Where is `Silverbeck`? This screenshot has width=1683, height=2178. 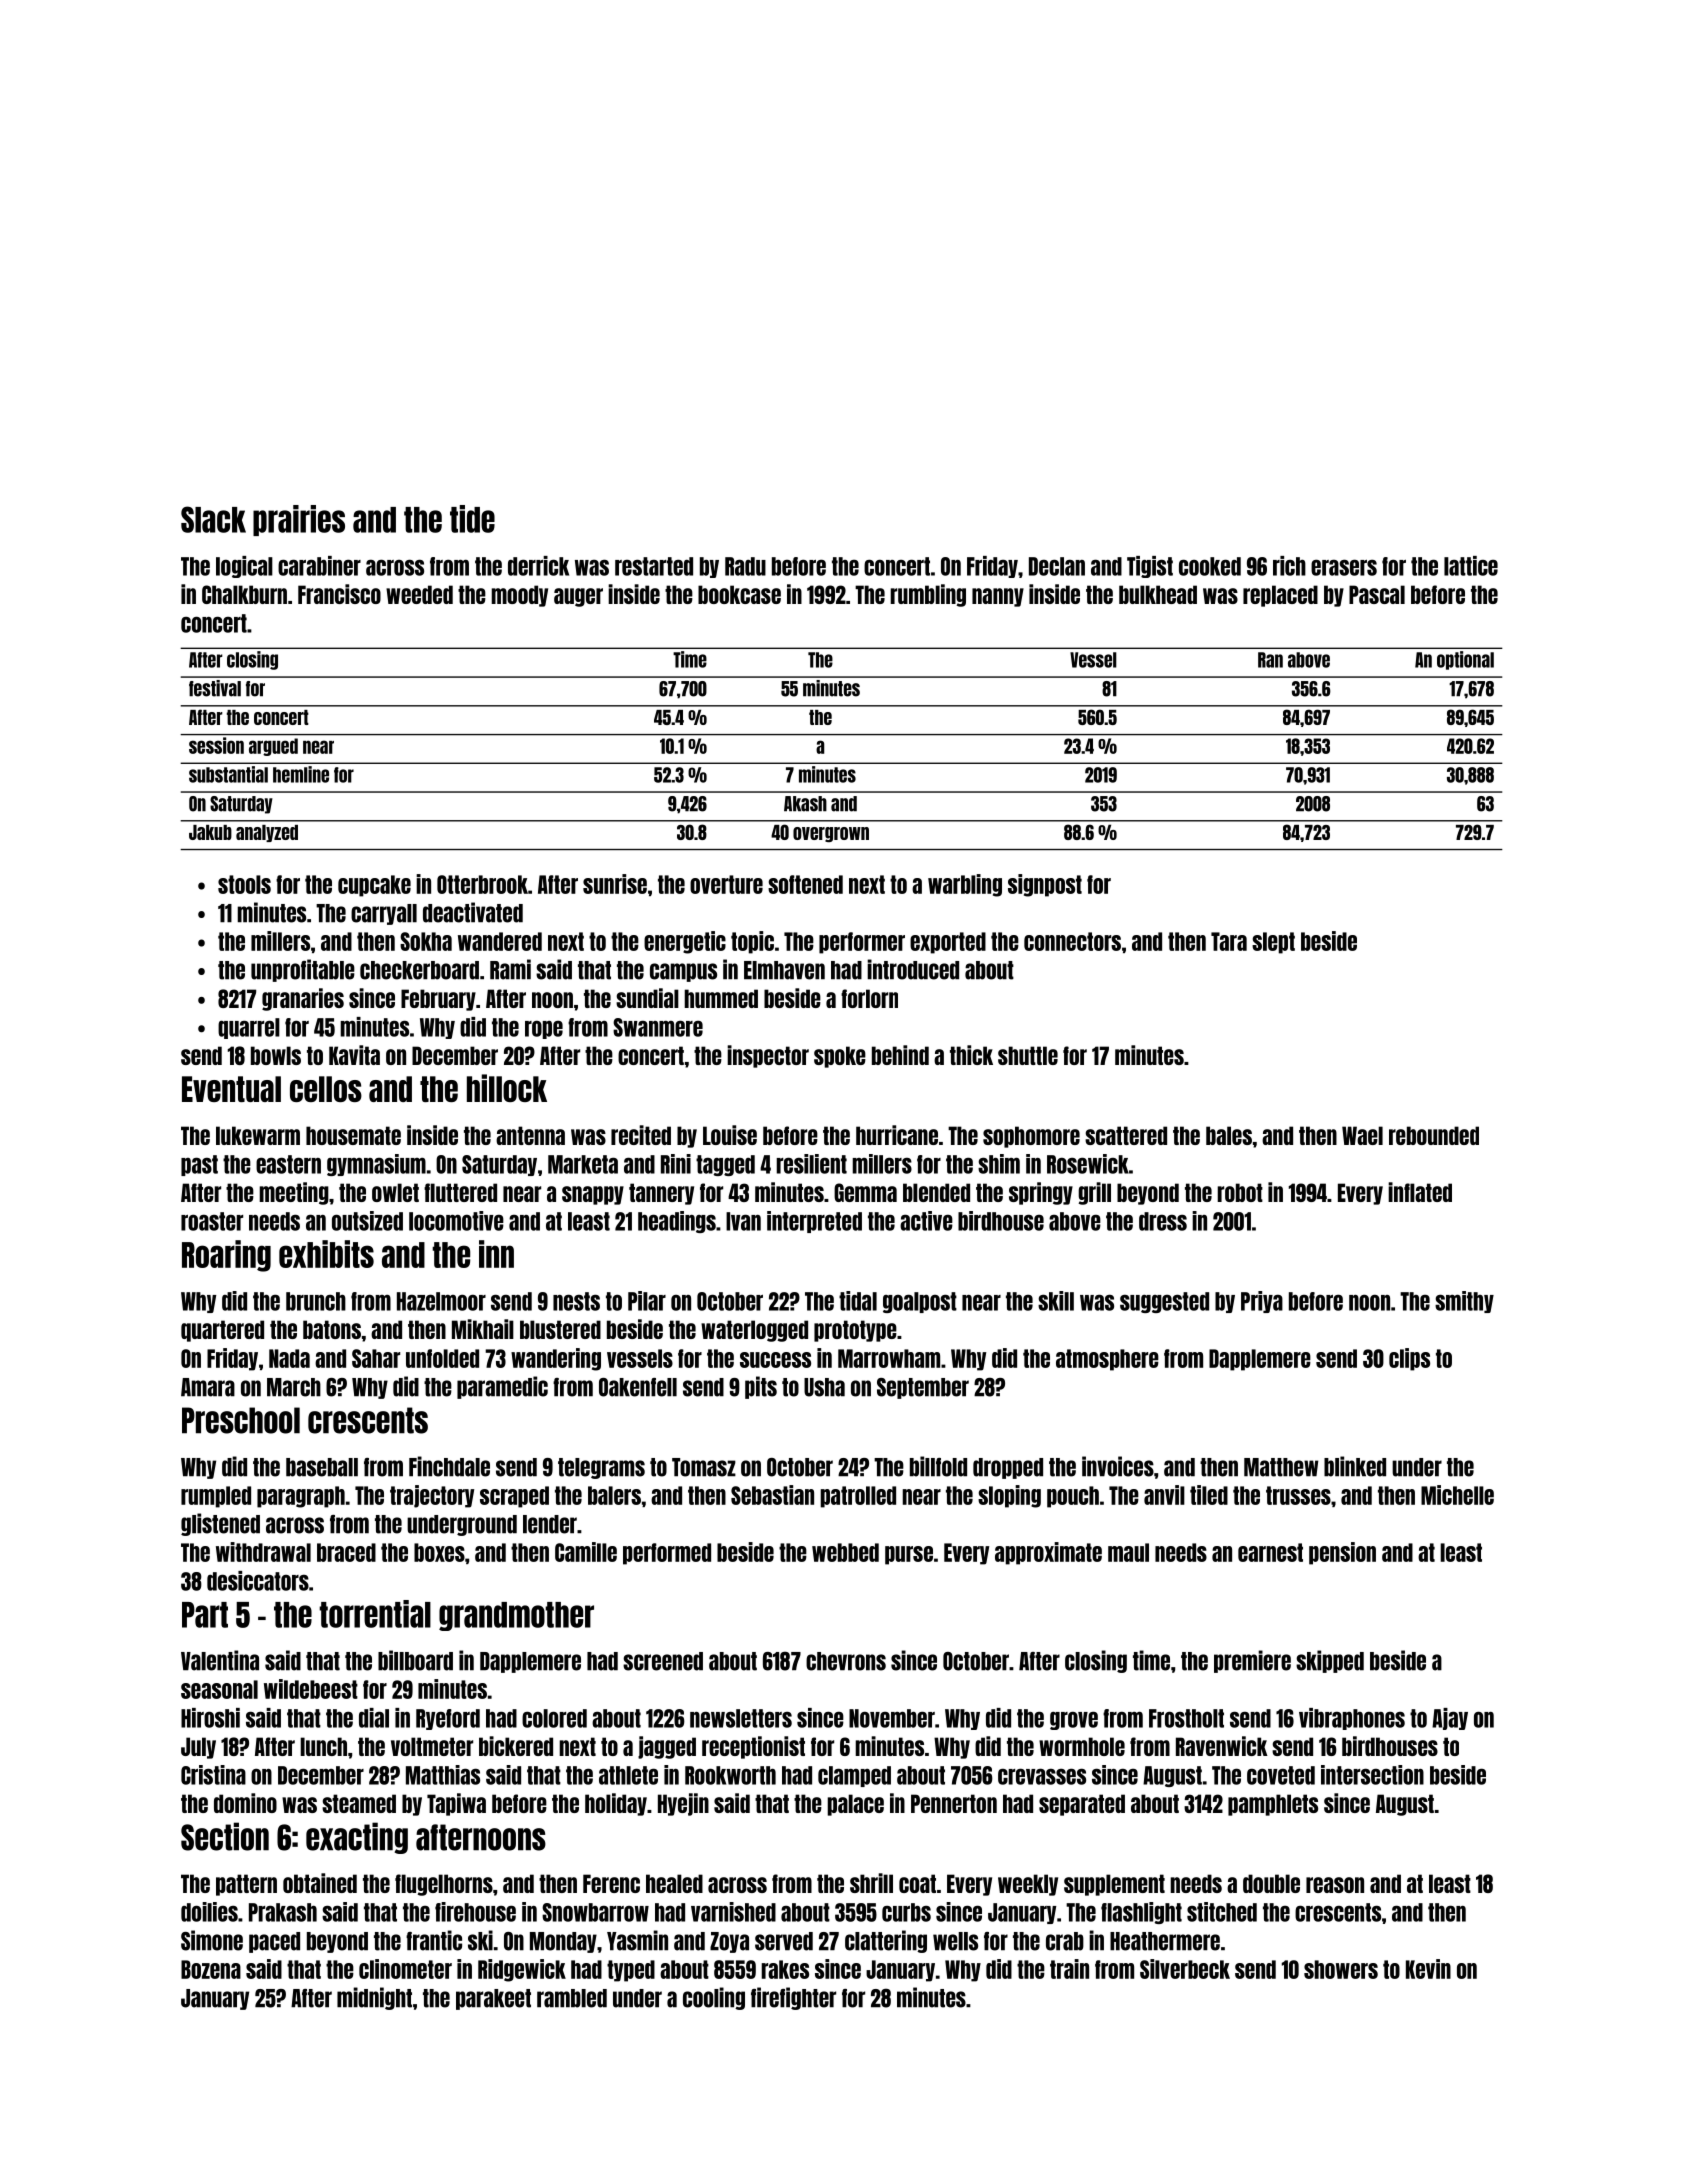
Silverbeck is located at coordinates (1185, 1969).
